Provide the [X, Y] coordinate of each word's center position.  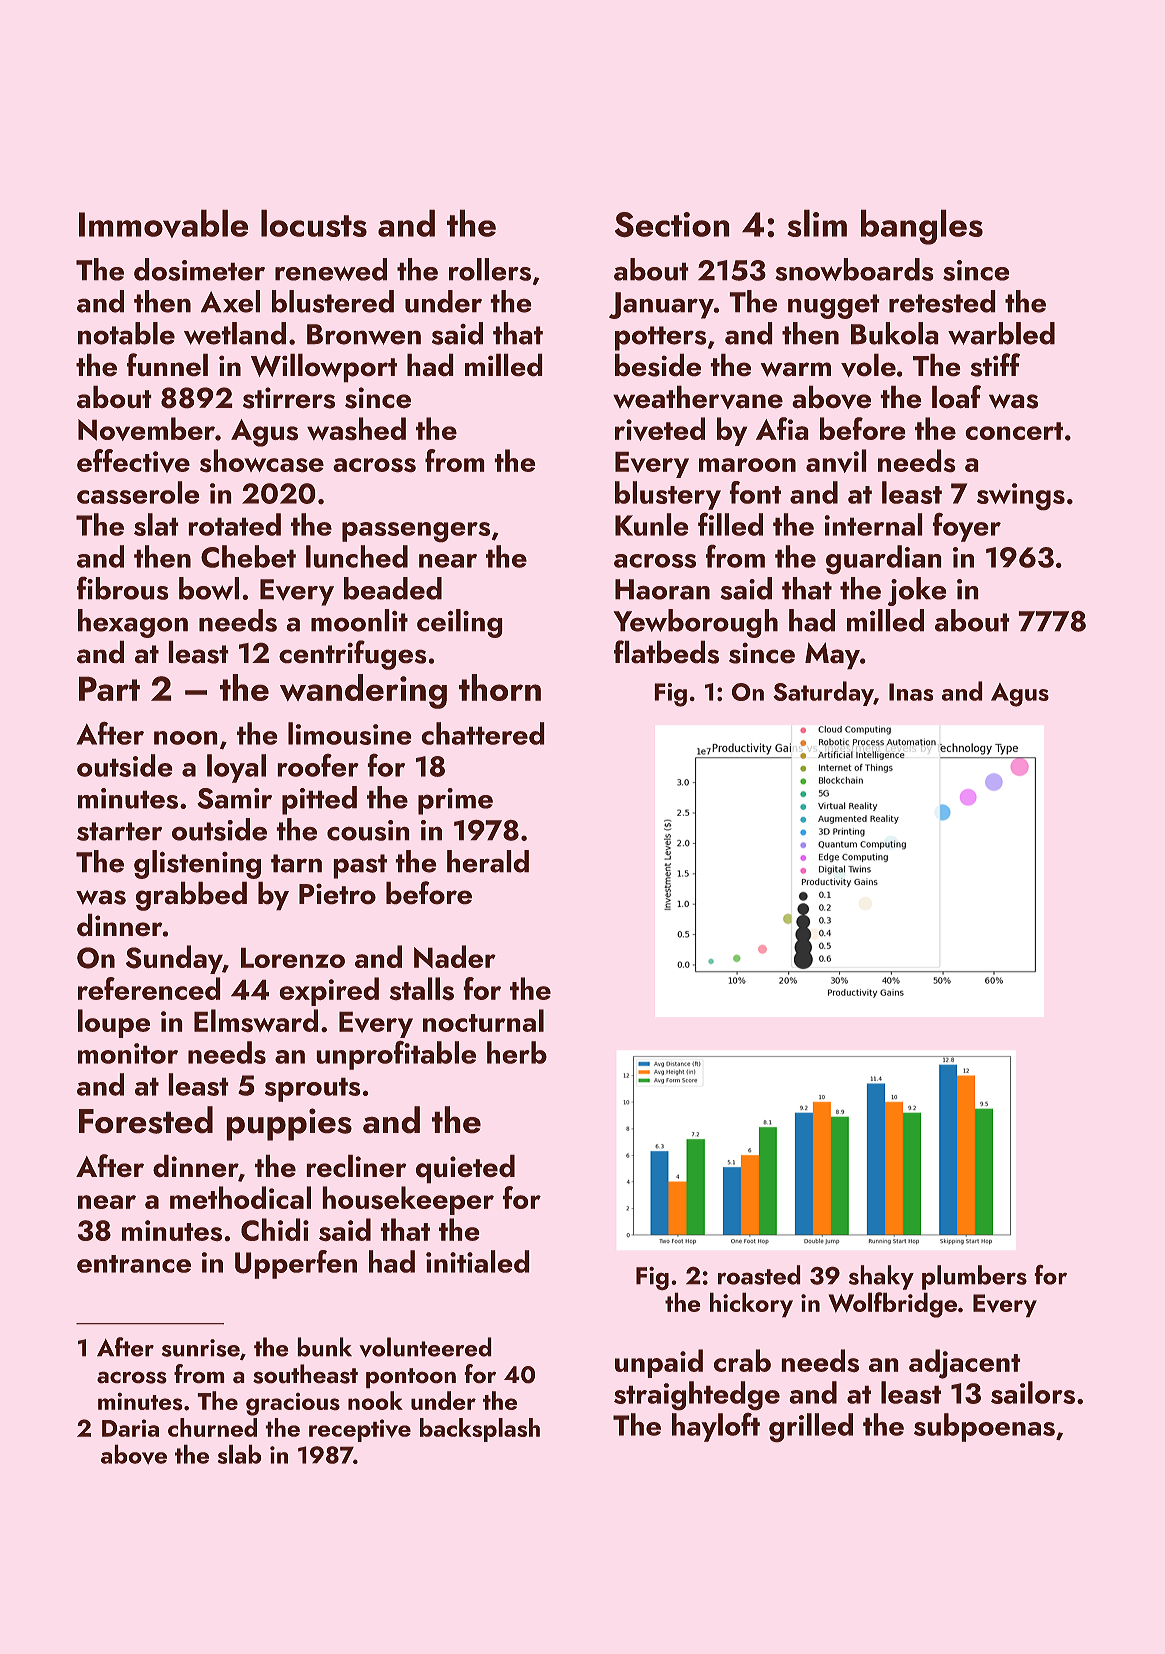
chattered [483, 733]
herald [488, 861]
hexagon [133, 623]
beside [658, 365]
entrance [134, 1264]
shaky [881, 1277]
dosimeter [199, 269]
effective [133, 461]
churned [212, 1427]
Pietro [337, 894]
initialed [477, 1261]
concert [1014, 431]
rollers [490, 269]
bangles [922, 227]
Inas [911, 692]
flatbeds [666, 652]
